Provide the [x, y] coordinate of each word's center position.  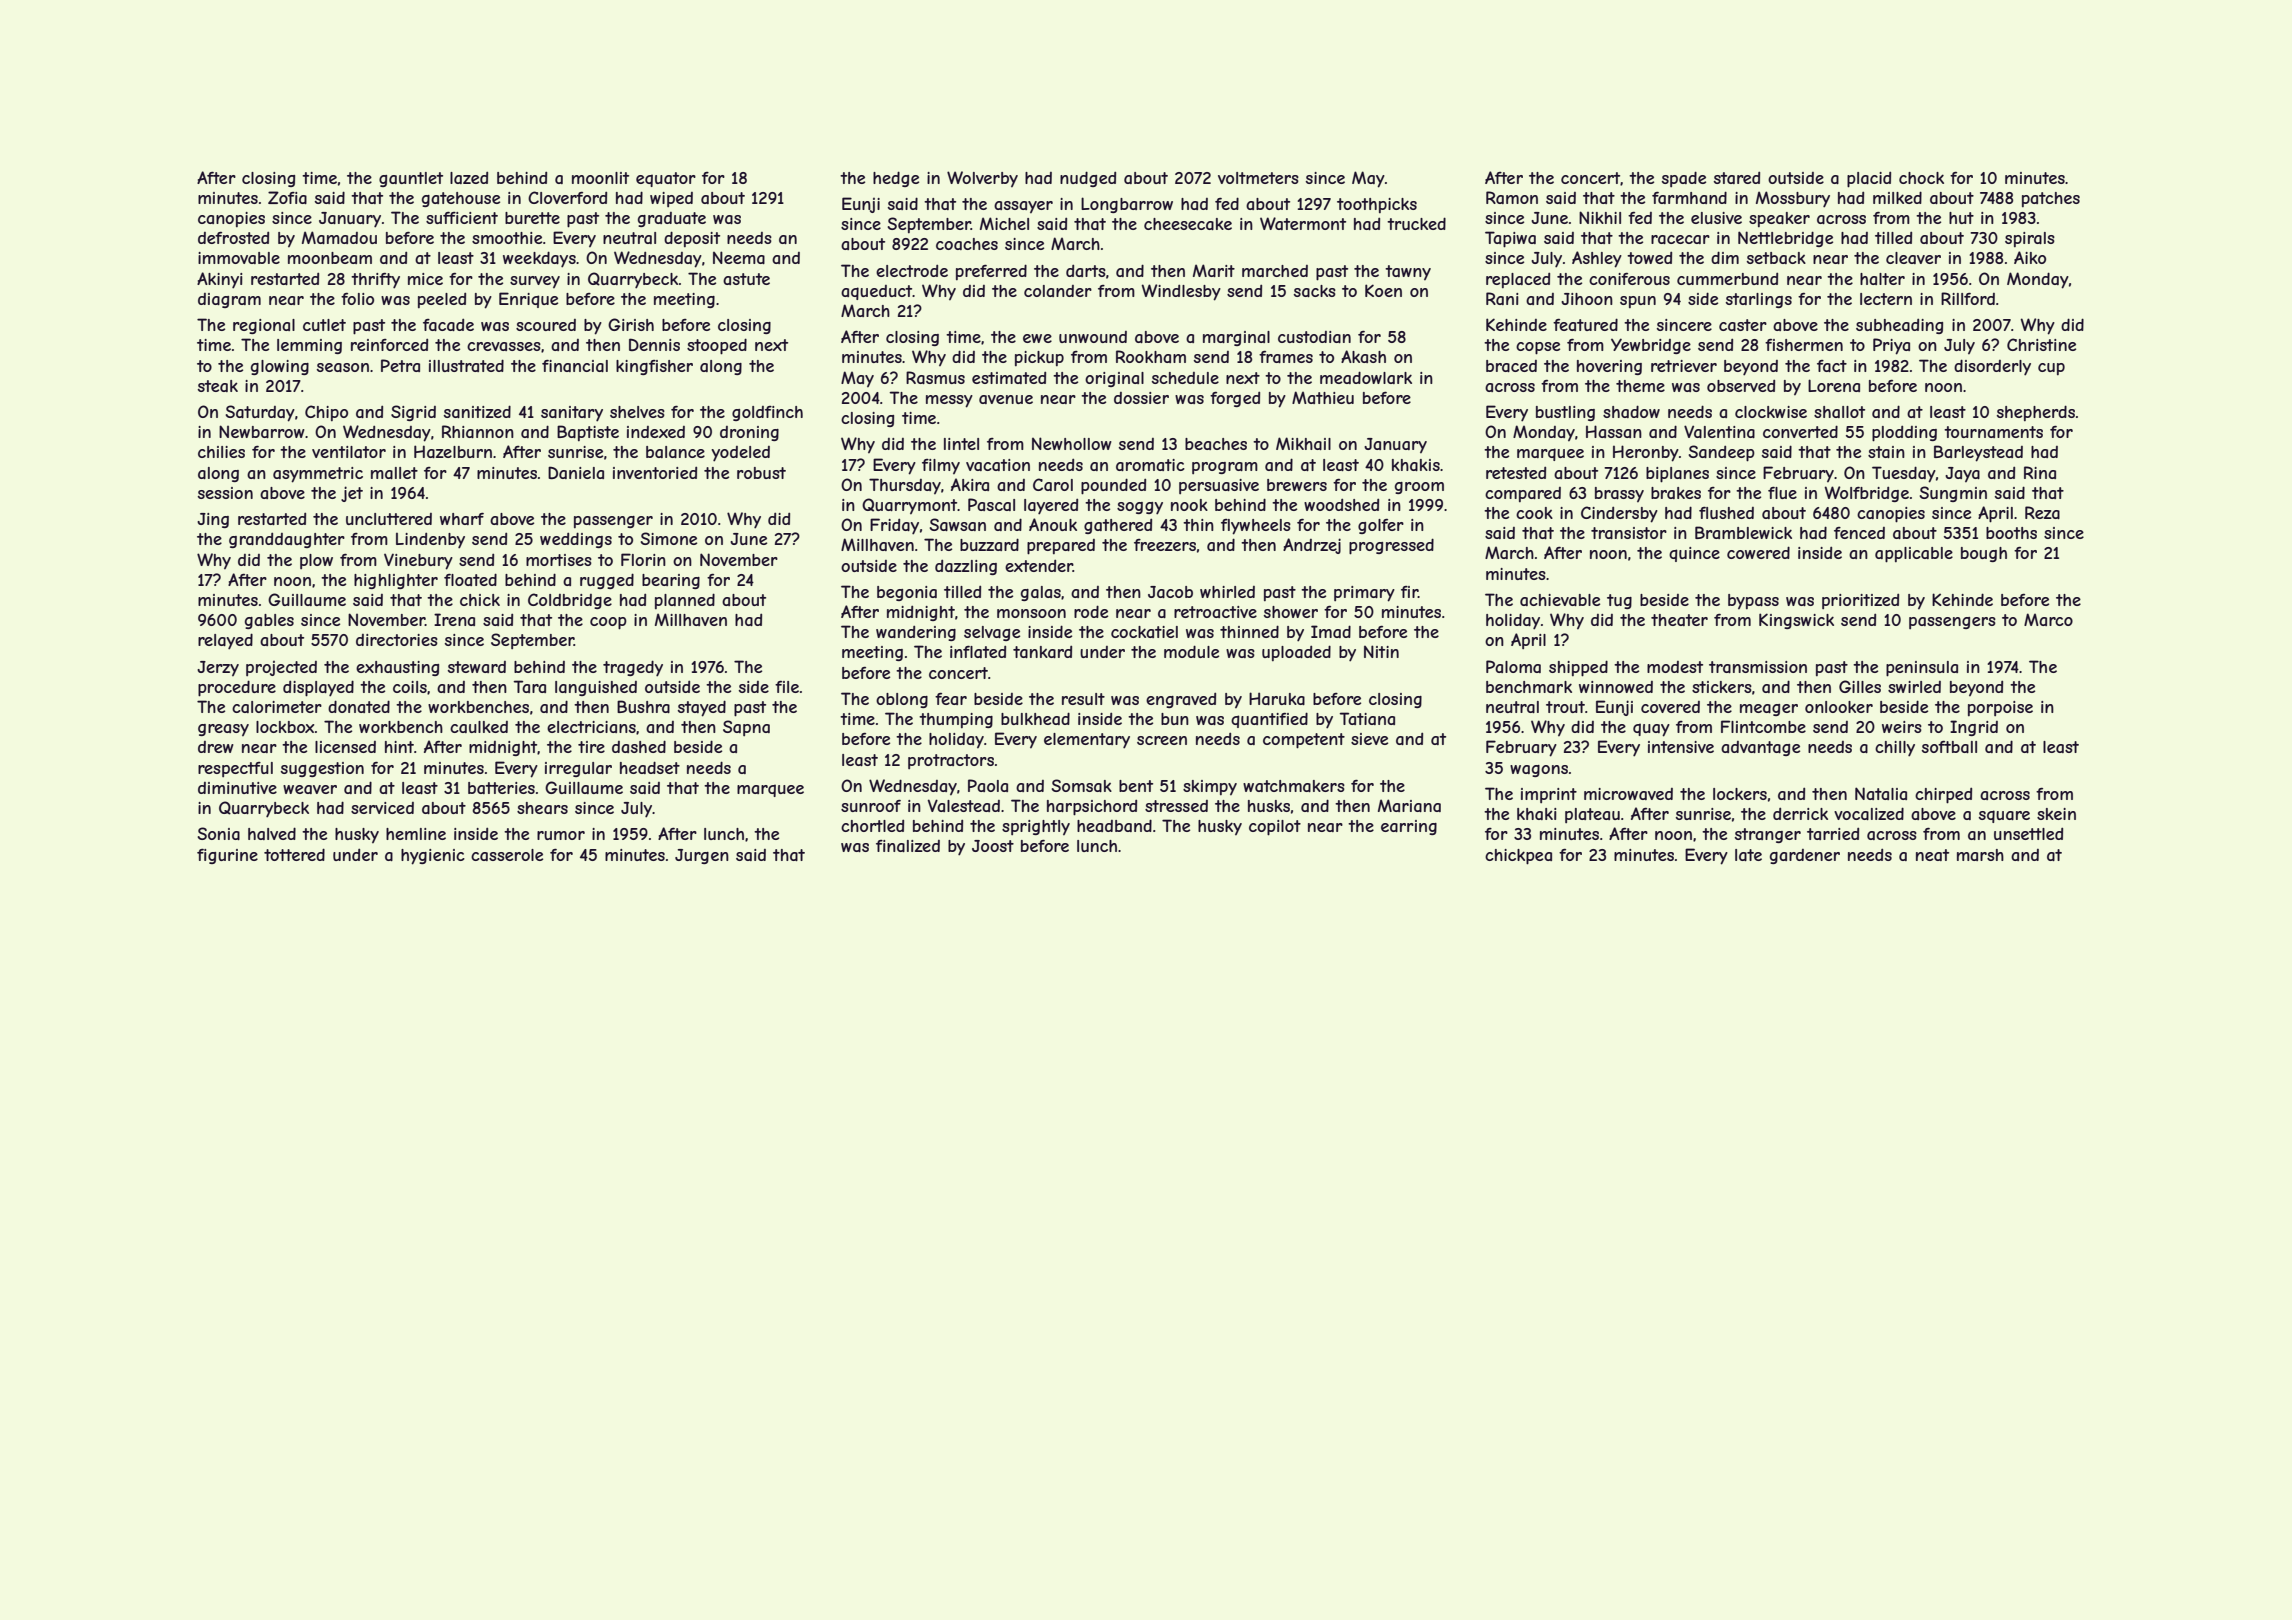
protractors [951, 761]
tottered [294, 854]
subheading [1899, 326]
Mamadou [339, 237]
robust [761, 473]
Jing [213, 520]
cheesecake [1188, 224]
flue [1782, 492]
